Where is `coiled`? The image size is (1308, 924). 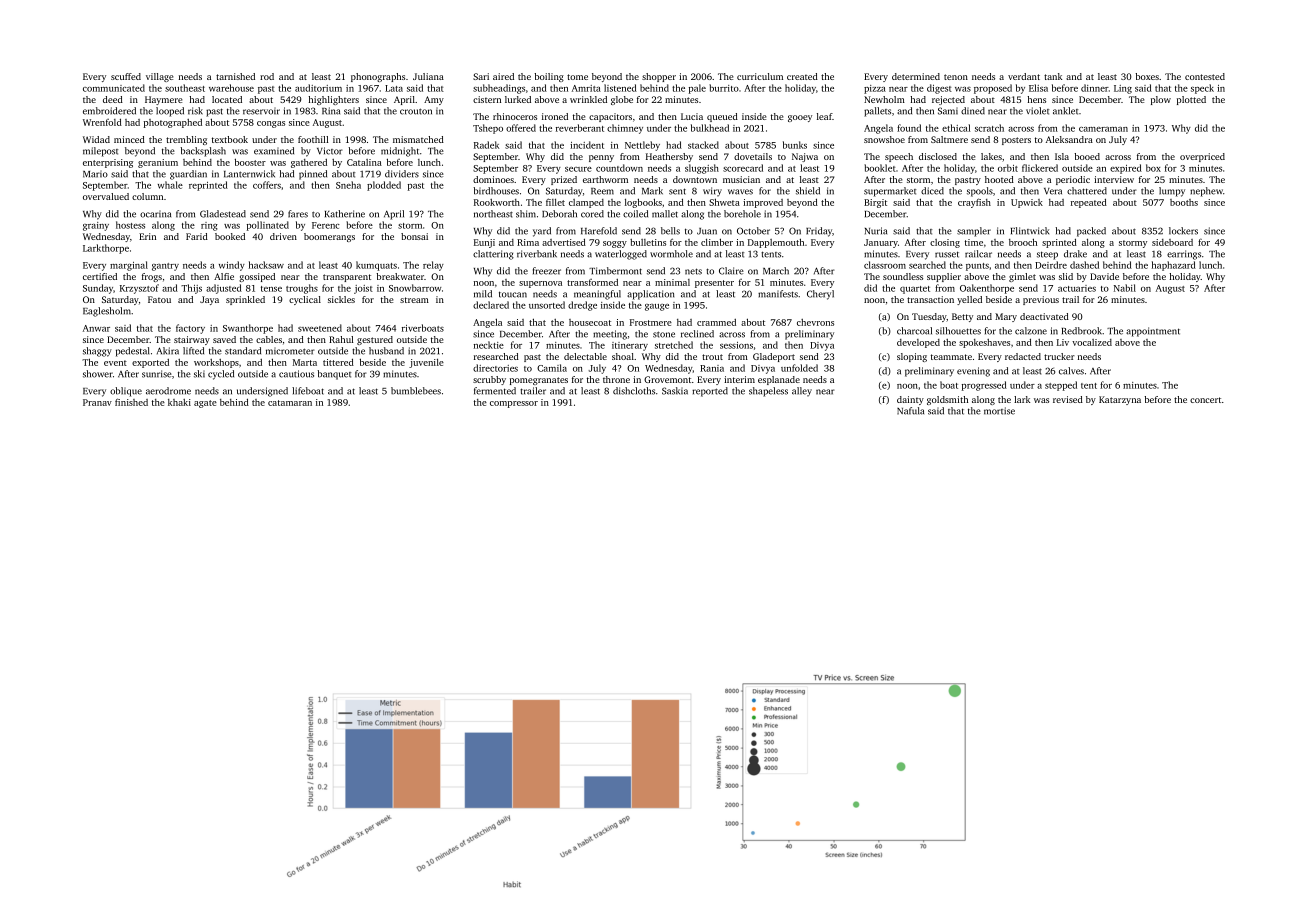
coiled is located at coordinates (635, 214).
